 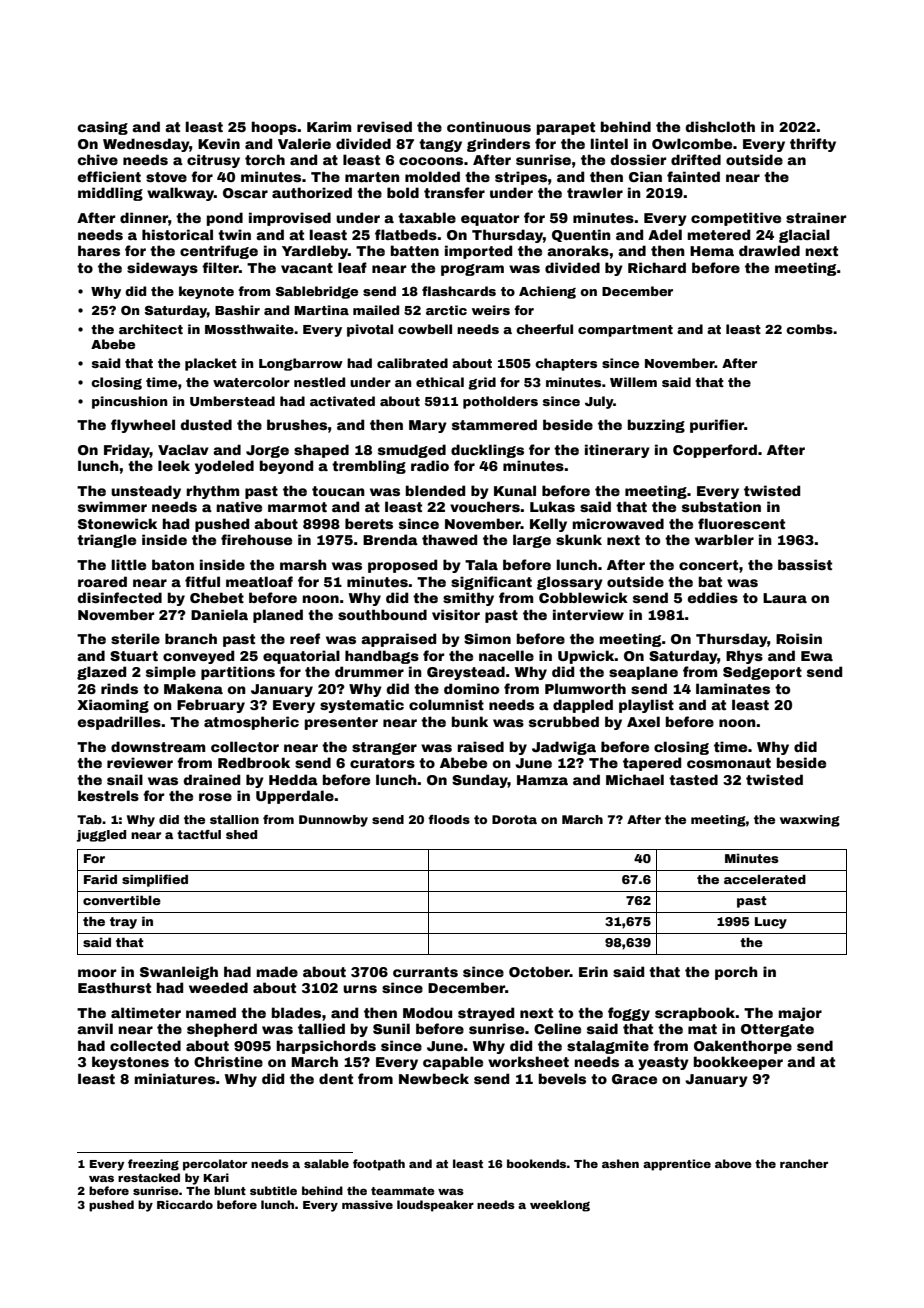 What do you see at coordinates (95, 1028) in the document?
I see `anvil` at bounding box center [95, 1028].
